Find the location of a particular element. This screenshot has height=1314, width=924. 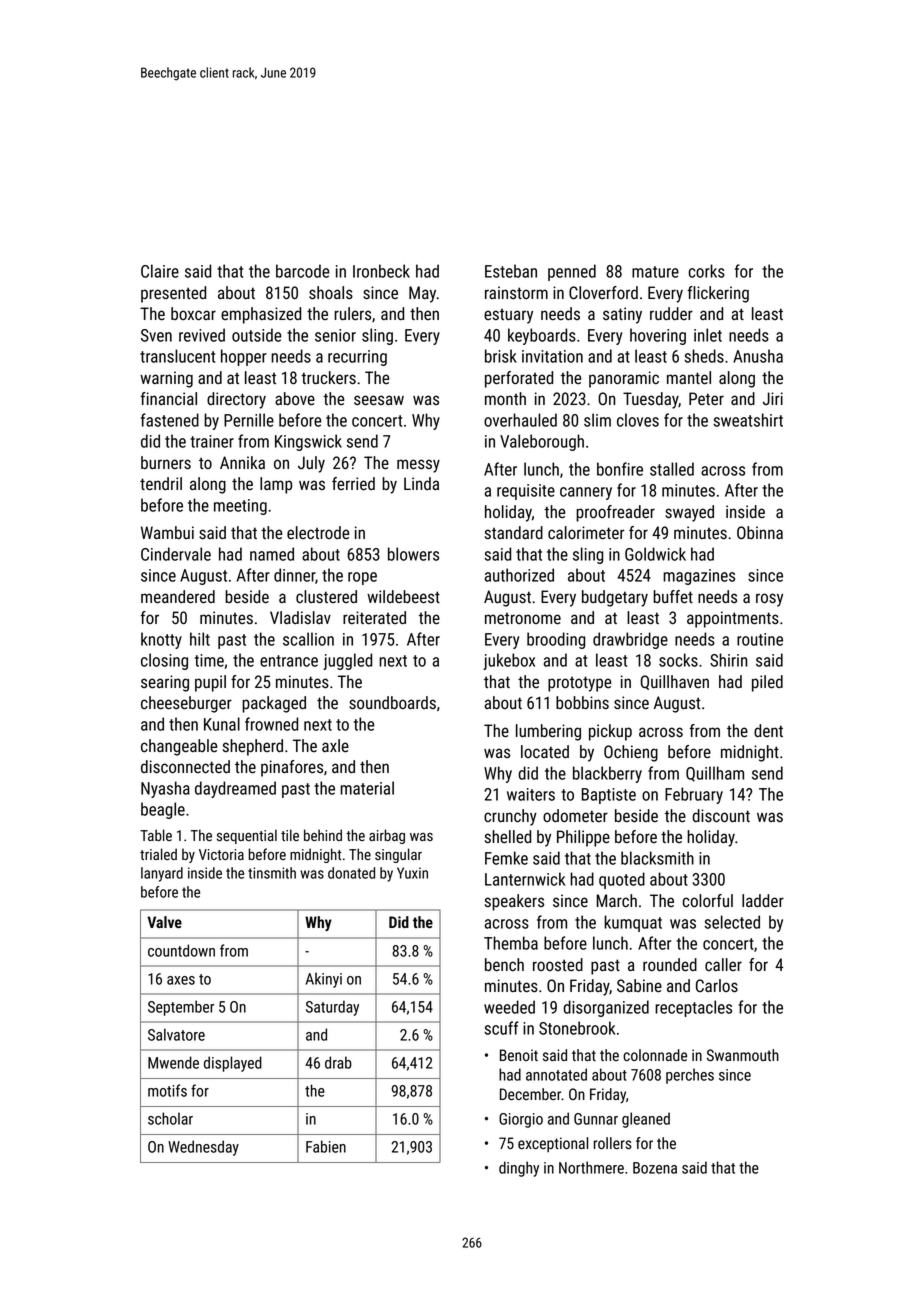

Themba is located at coordinates (511, 943).
